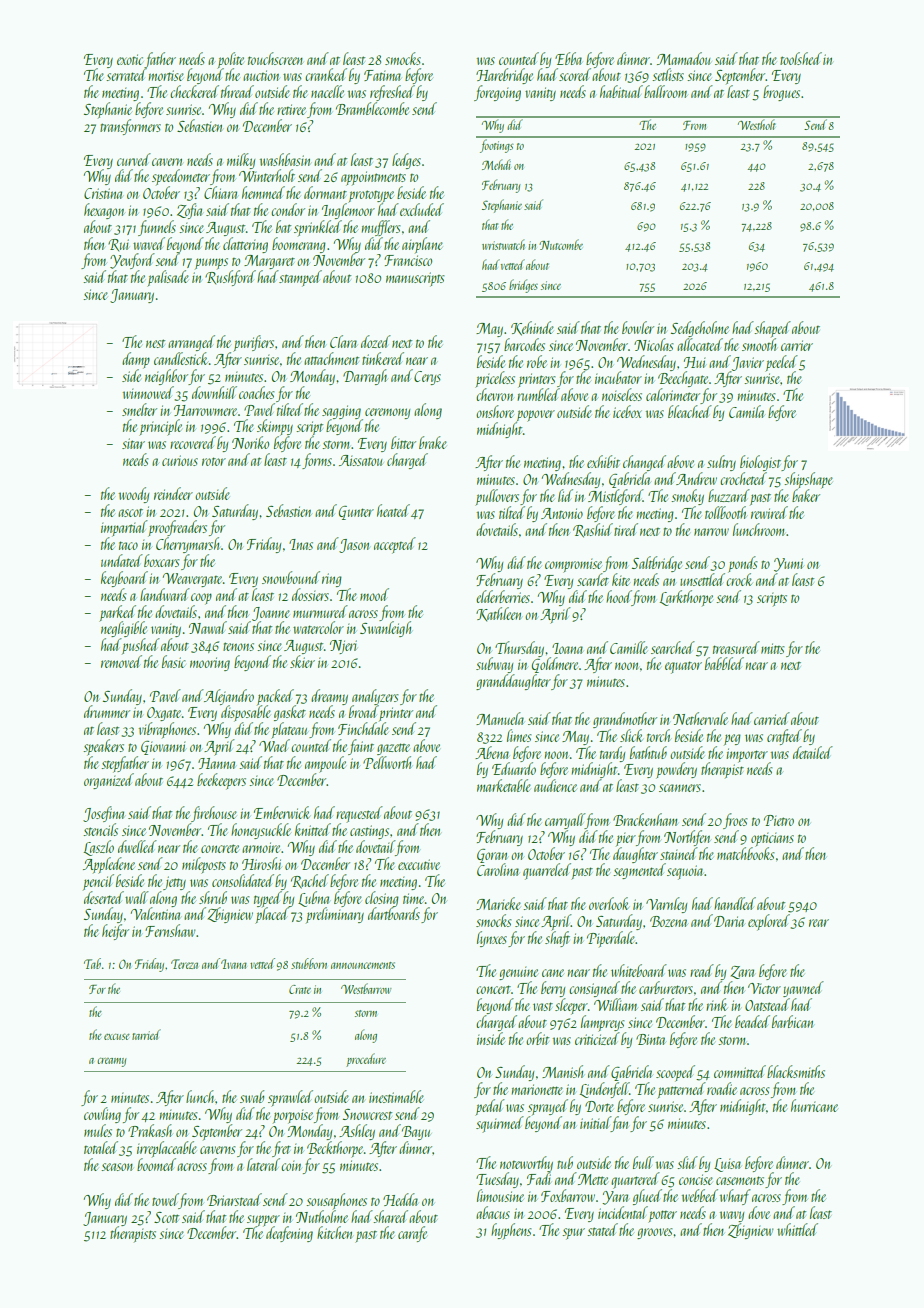 The width and height of the document is (924, 1308). Describe the element at coordinates (511, 1231) in the document. I see `hyphens` at that location.
